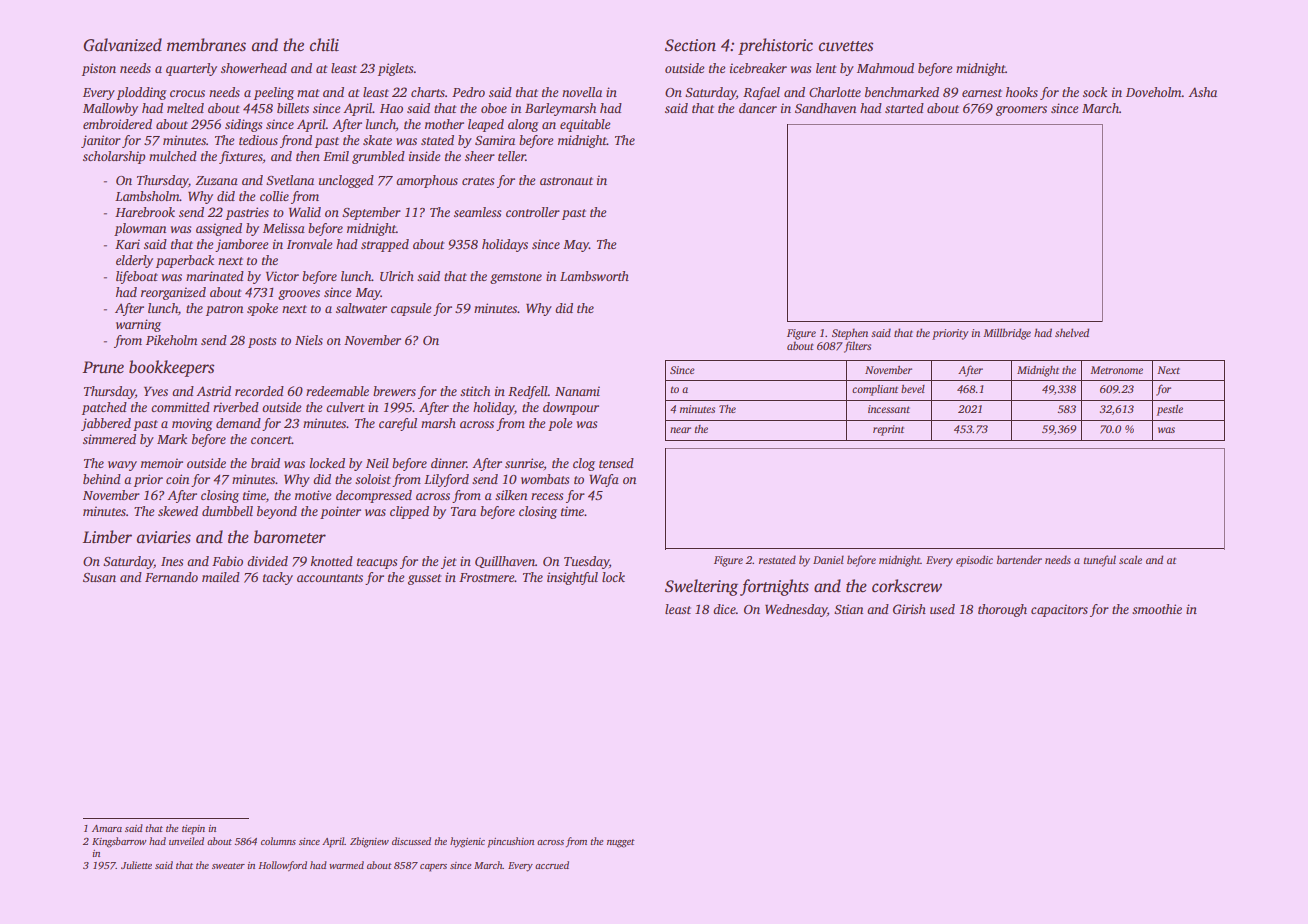 The height and width of the document is (924, 1308). Describe the element at coordinates (774, 587) in the document. I see `fortnights` at that location.
